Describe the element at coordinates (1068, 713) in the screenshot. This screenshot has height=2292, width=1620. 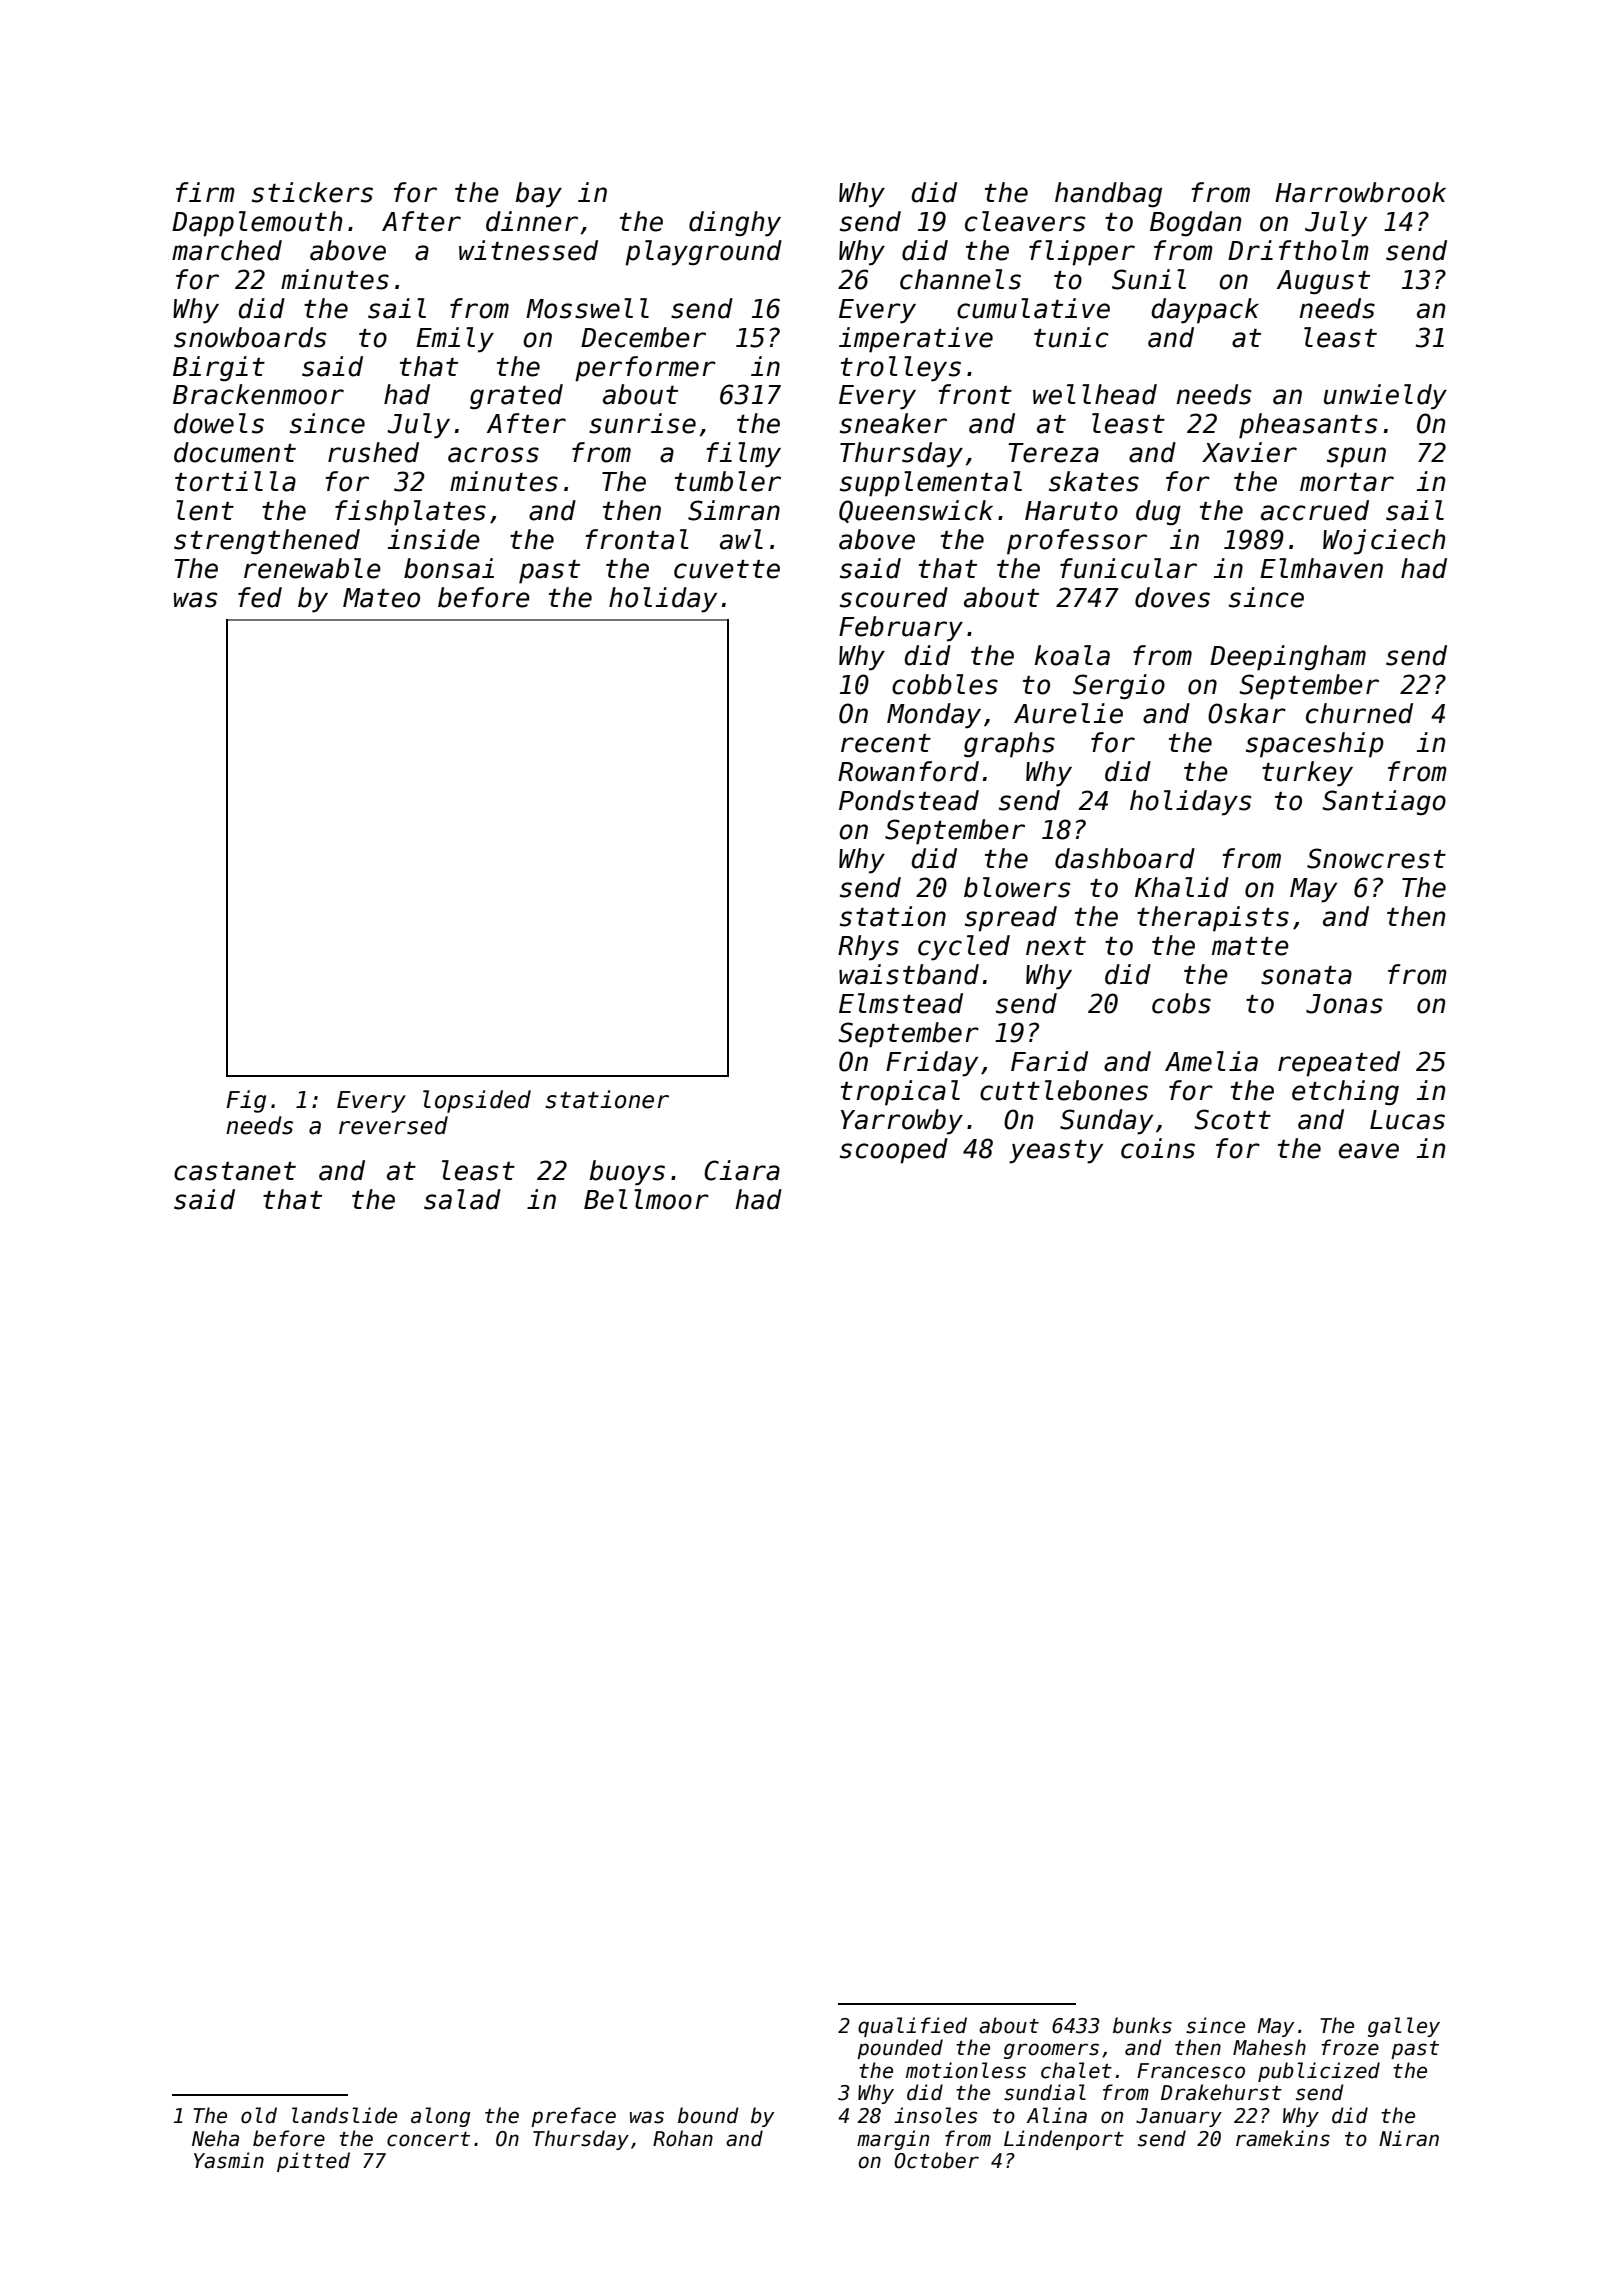
I see `Aurelie` at that location.
